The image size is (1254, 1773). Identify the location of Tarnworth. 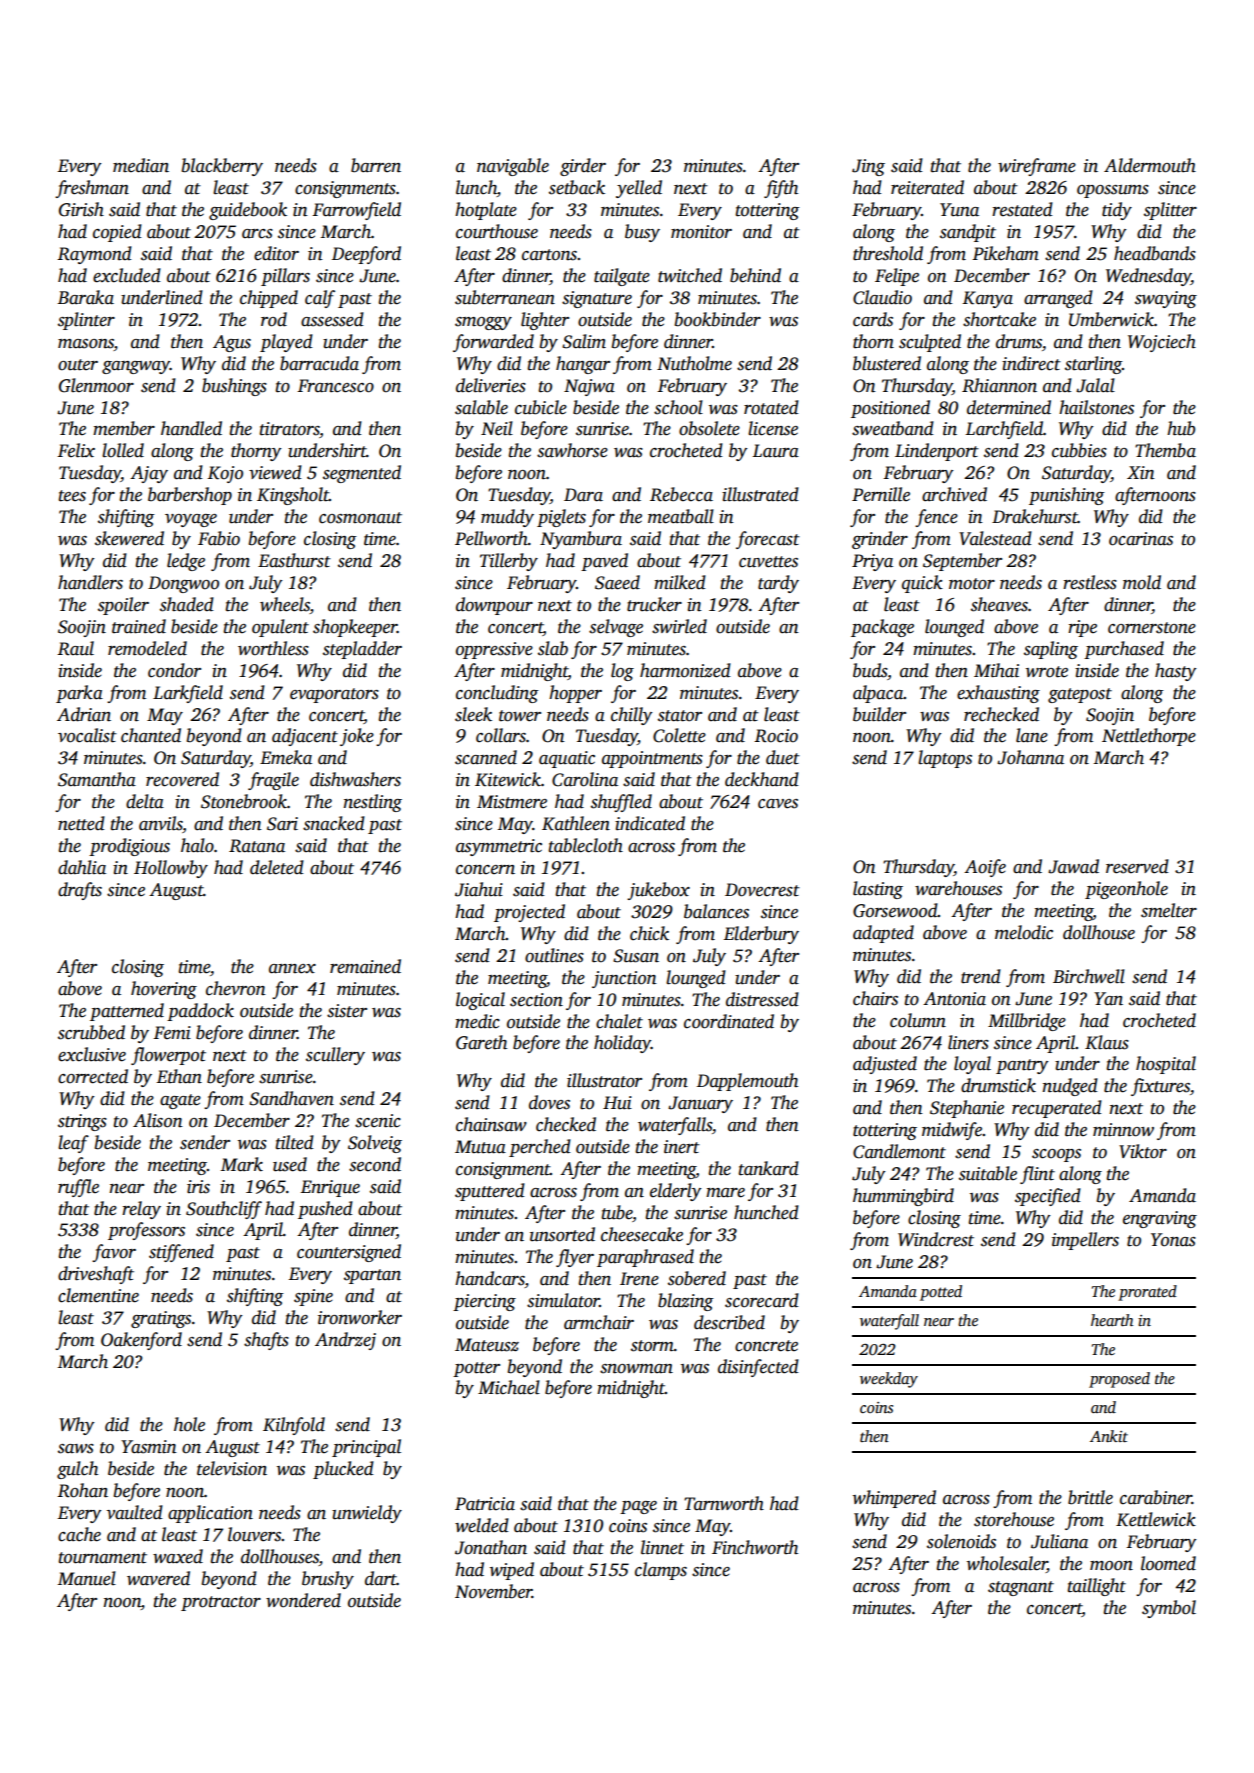
(724, 1503).
